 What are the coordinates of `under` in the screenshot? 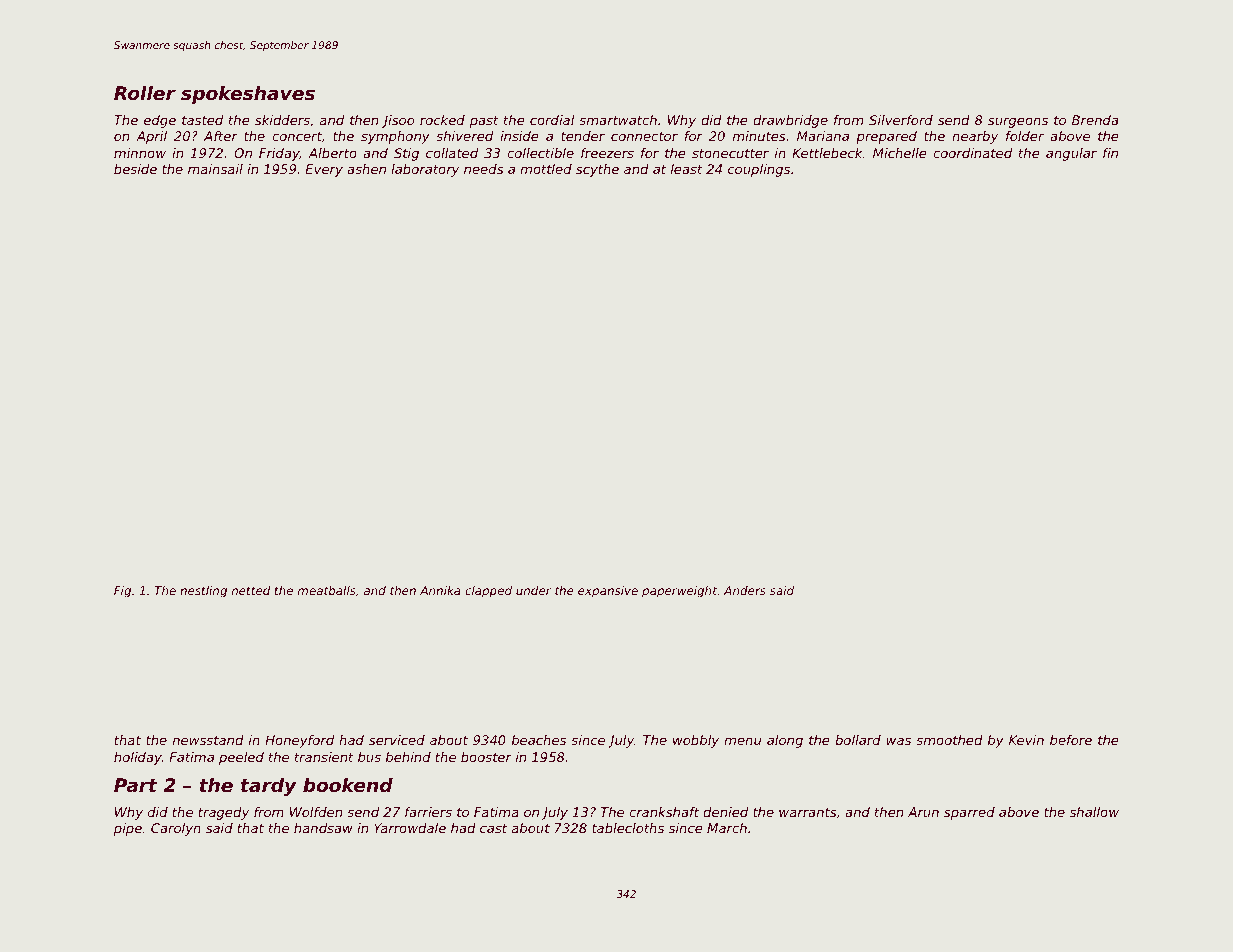 It's located at (533, 590).
